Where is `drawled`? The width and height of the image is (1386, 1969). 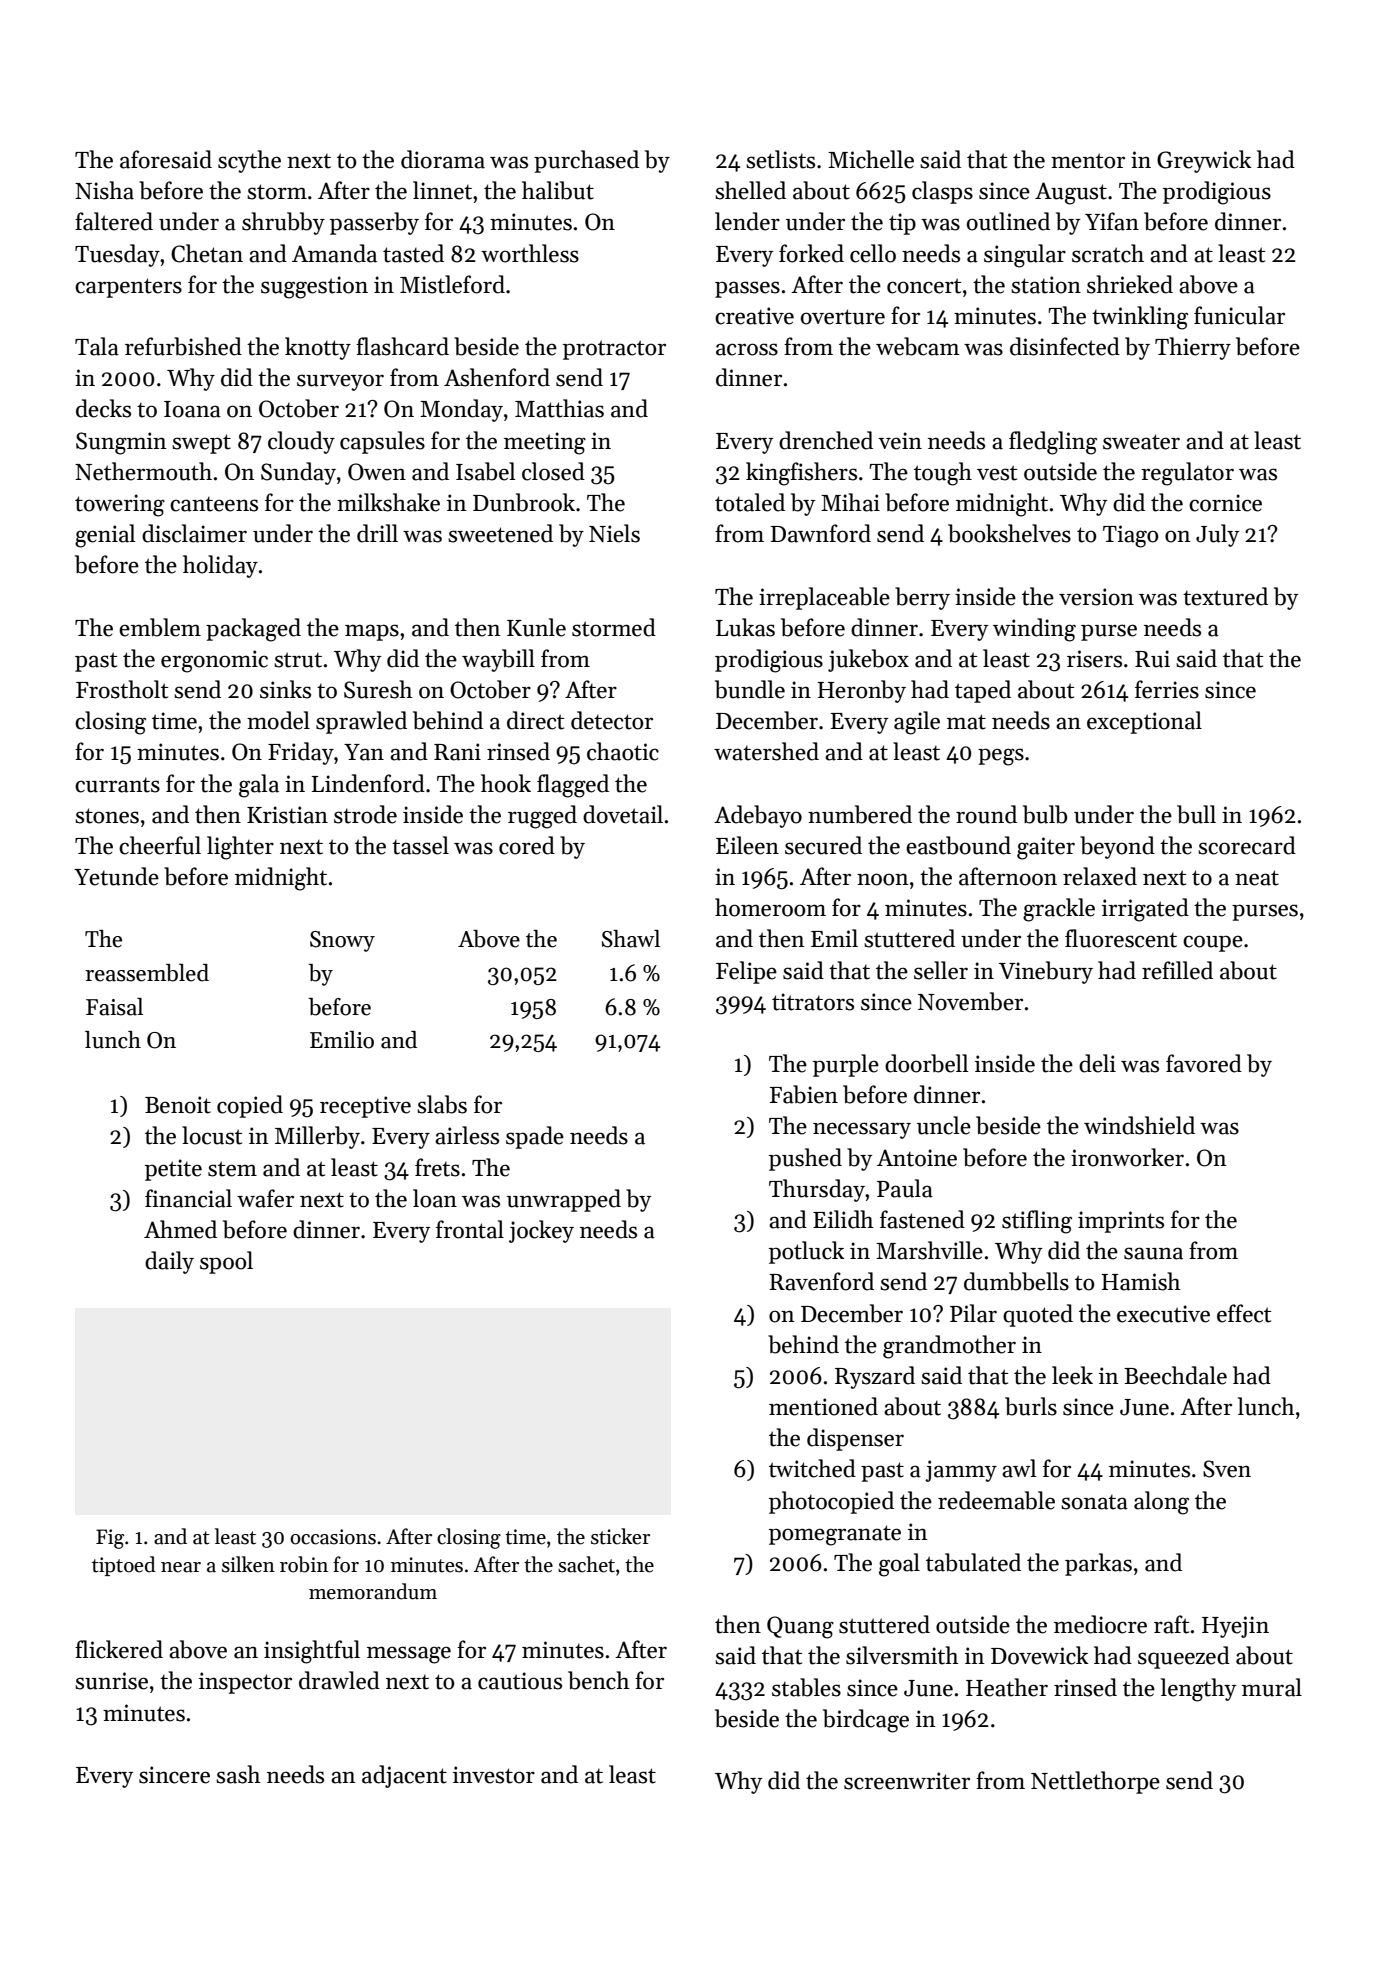
drawled is located at coordinates (339, 1680).
